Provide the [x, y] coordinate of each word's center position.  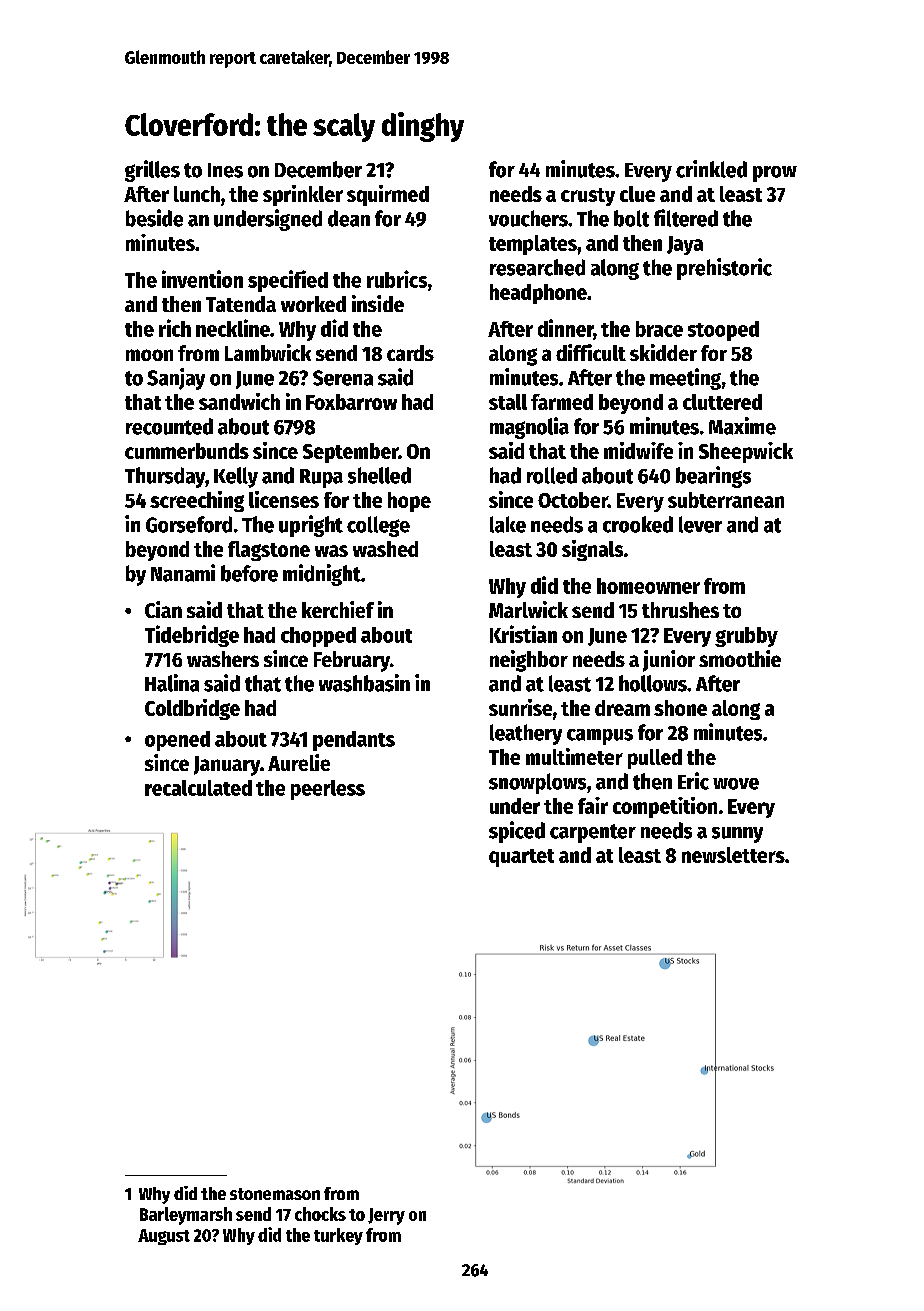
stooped [723, 331]
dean [349, 218]
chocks [320, 1214]
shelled [379, 475]
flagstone [269, 551]
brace [659, 329]
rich [175, 328]
